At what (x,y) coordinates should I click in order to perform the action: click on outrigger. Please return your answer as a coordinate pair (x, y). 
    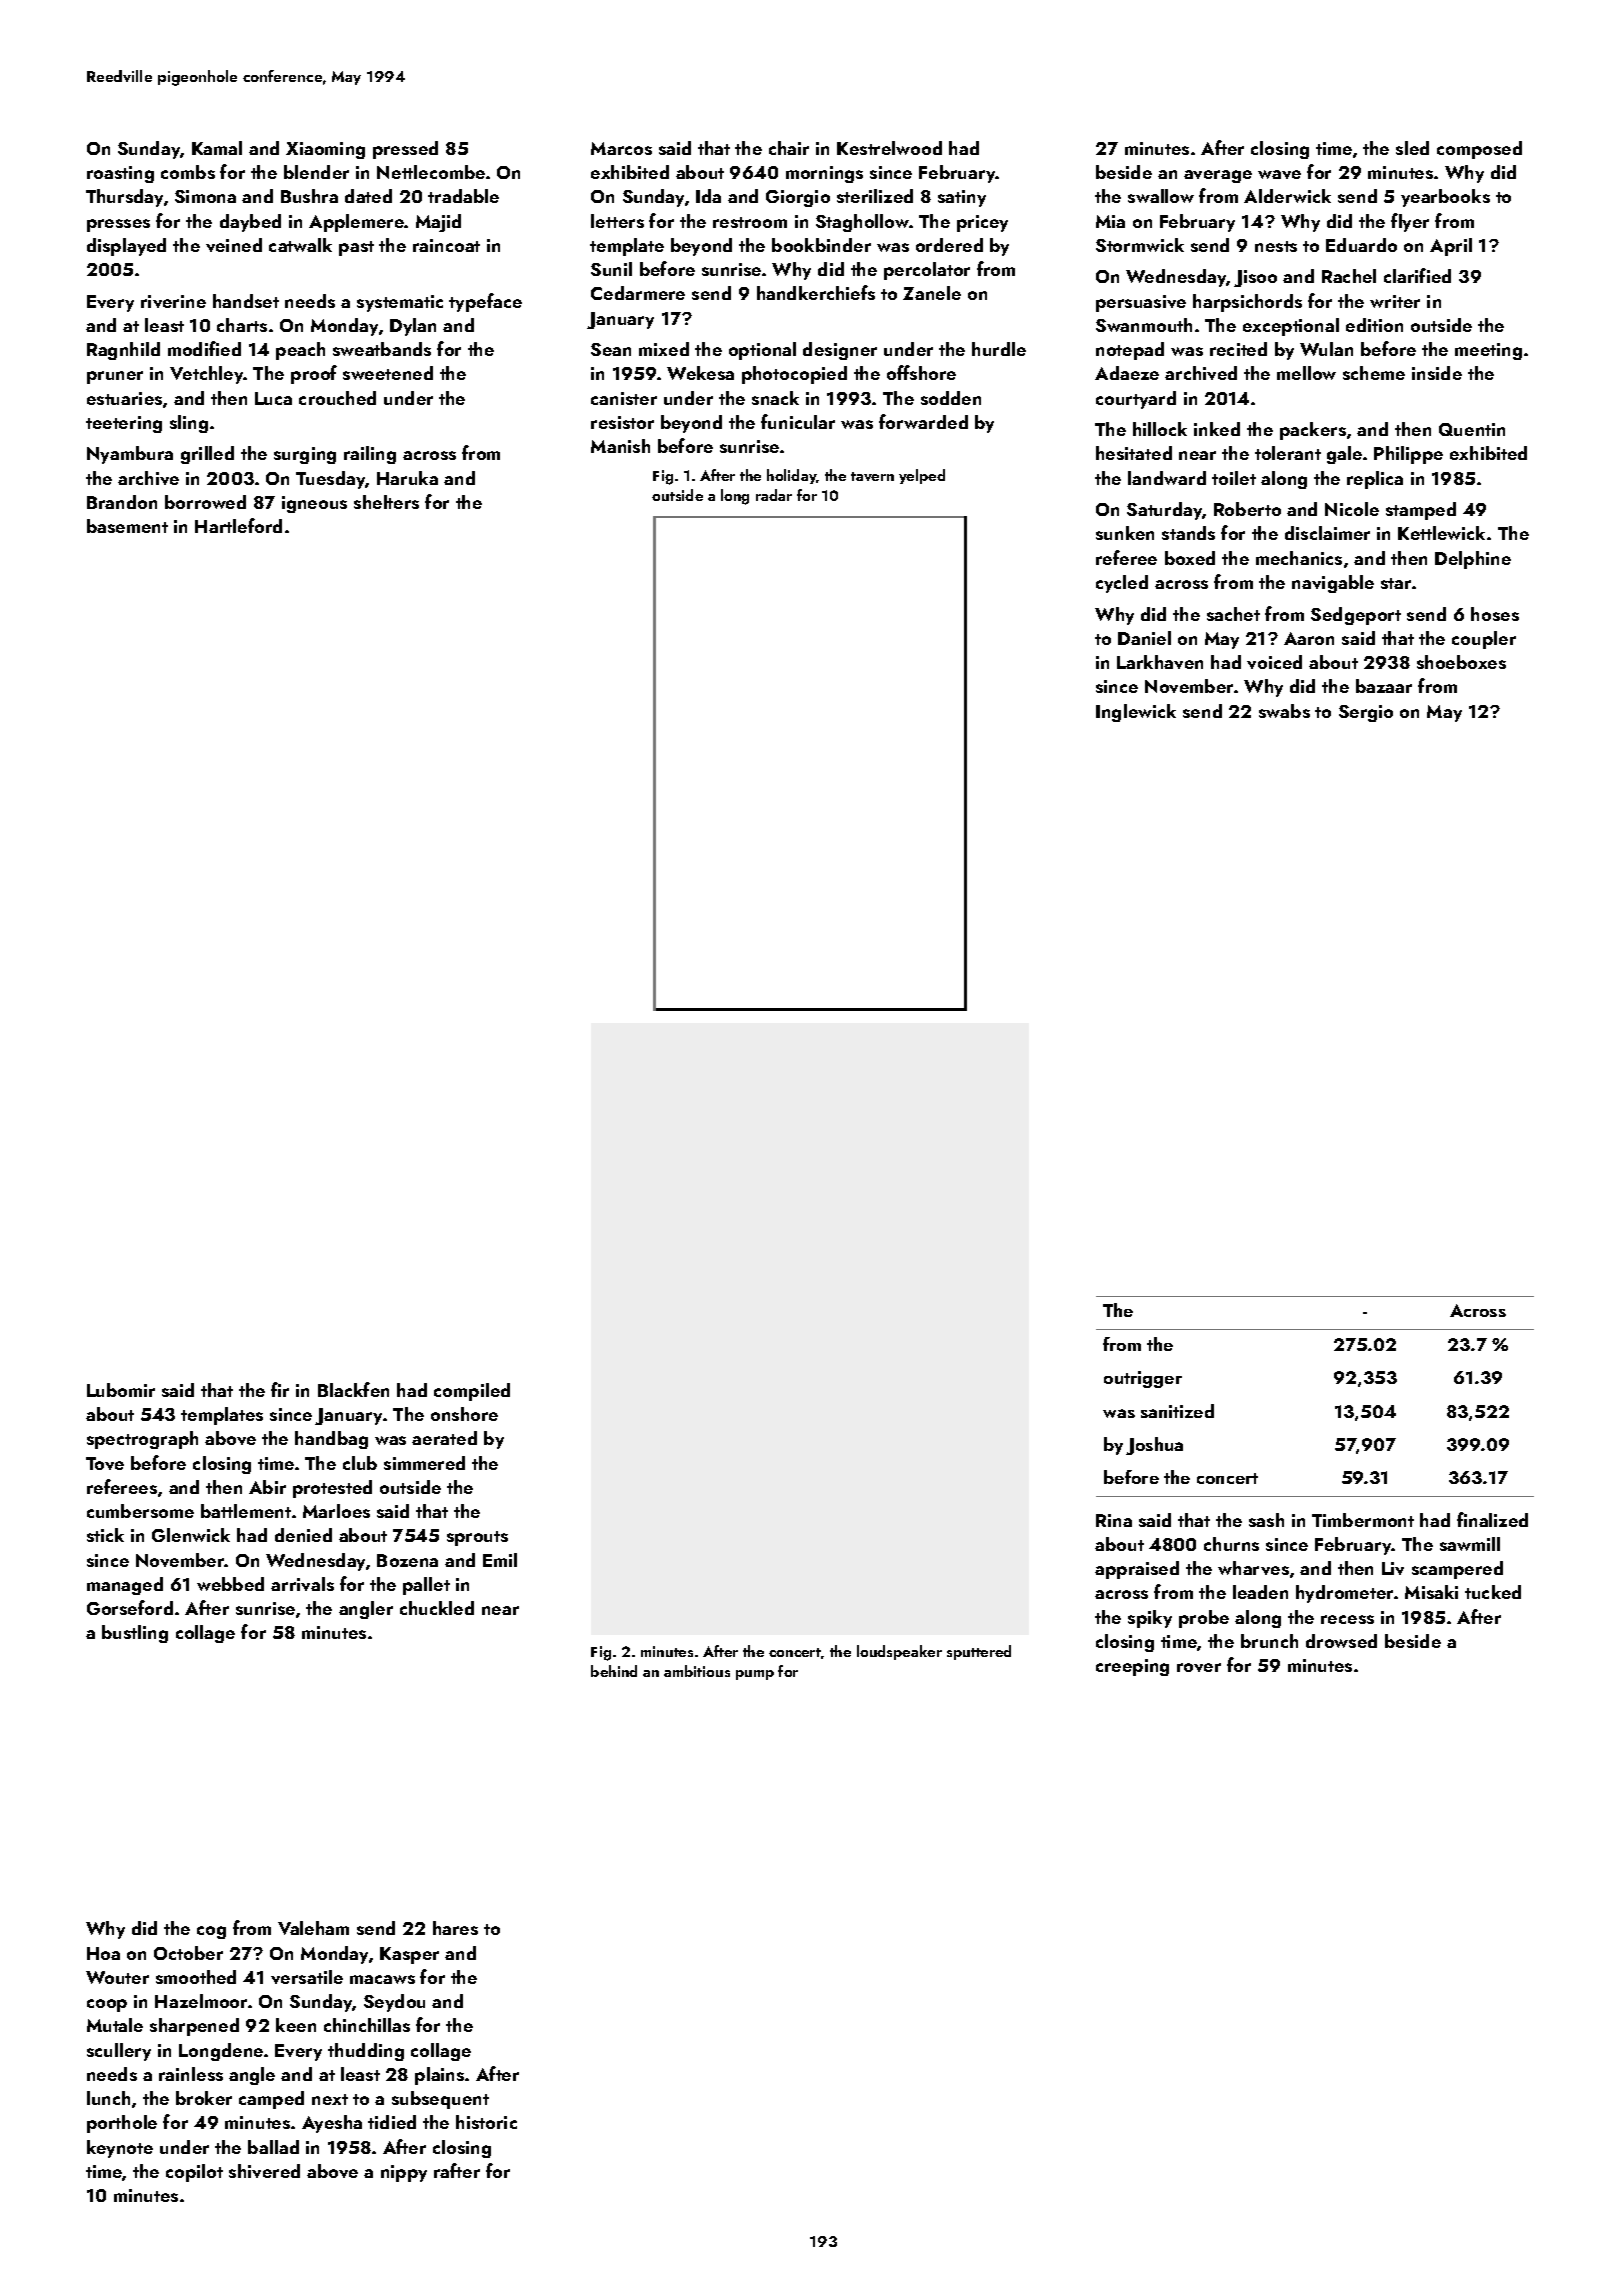
    Looking at the image, I should click on (1143, 1379).
